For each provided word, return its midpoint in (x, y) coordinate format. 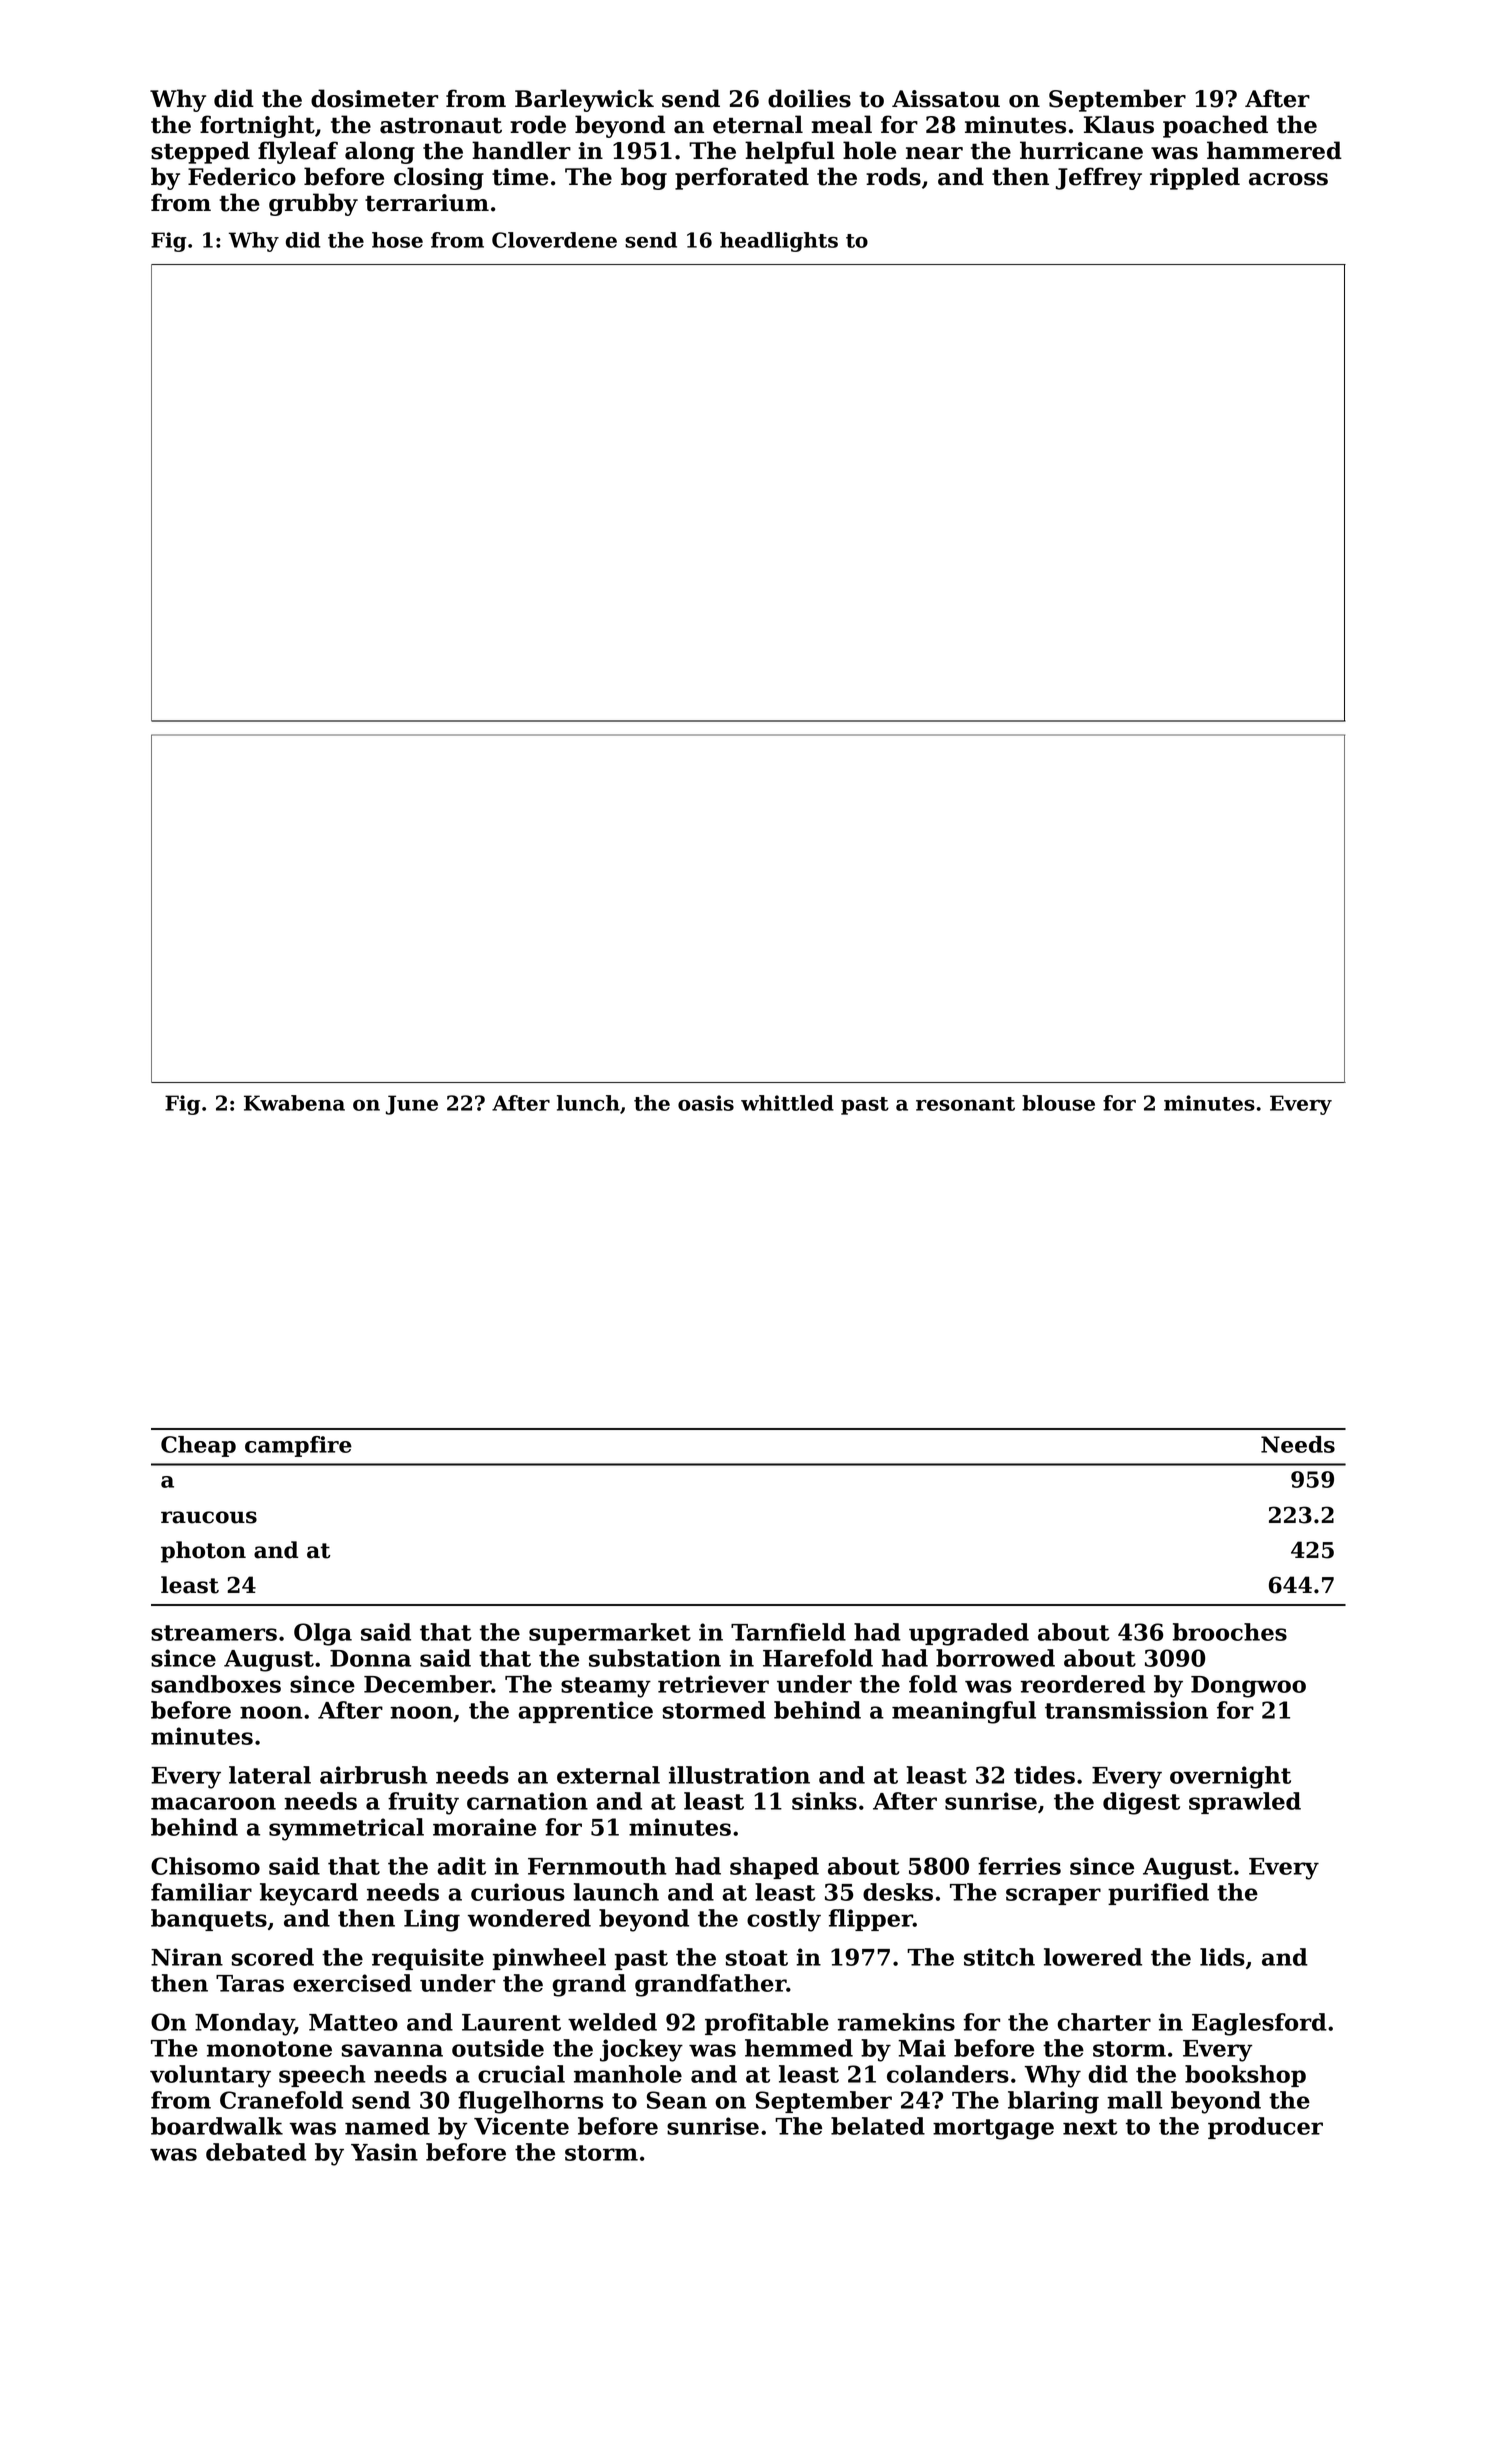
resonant (965, 1104)
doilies (809, 98)
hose (397, 240)
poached (1215, 126)
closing (439, 178)
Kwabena (294, 1103)
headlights (779, 242)
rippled (1195, 178)
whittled (787, 1103)
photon (203, 1552)
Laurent (511, 2022)
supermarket (610, 1634)
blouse (1058, 1103)
